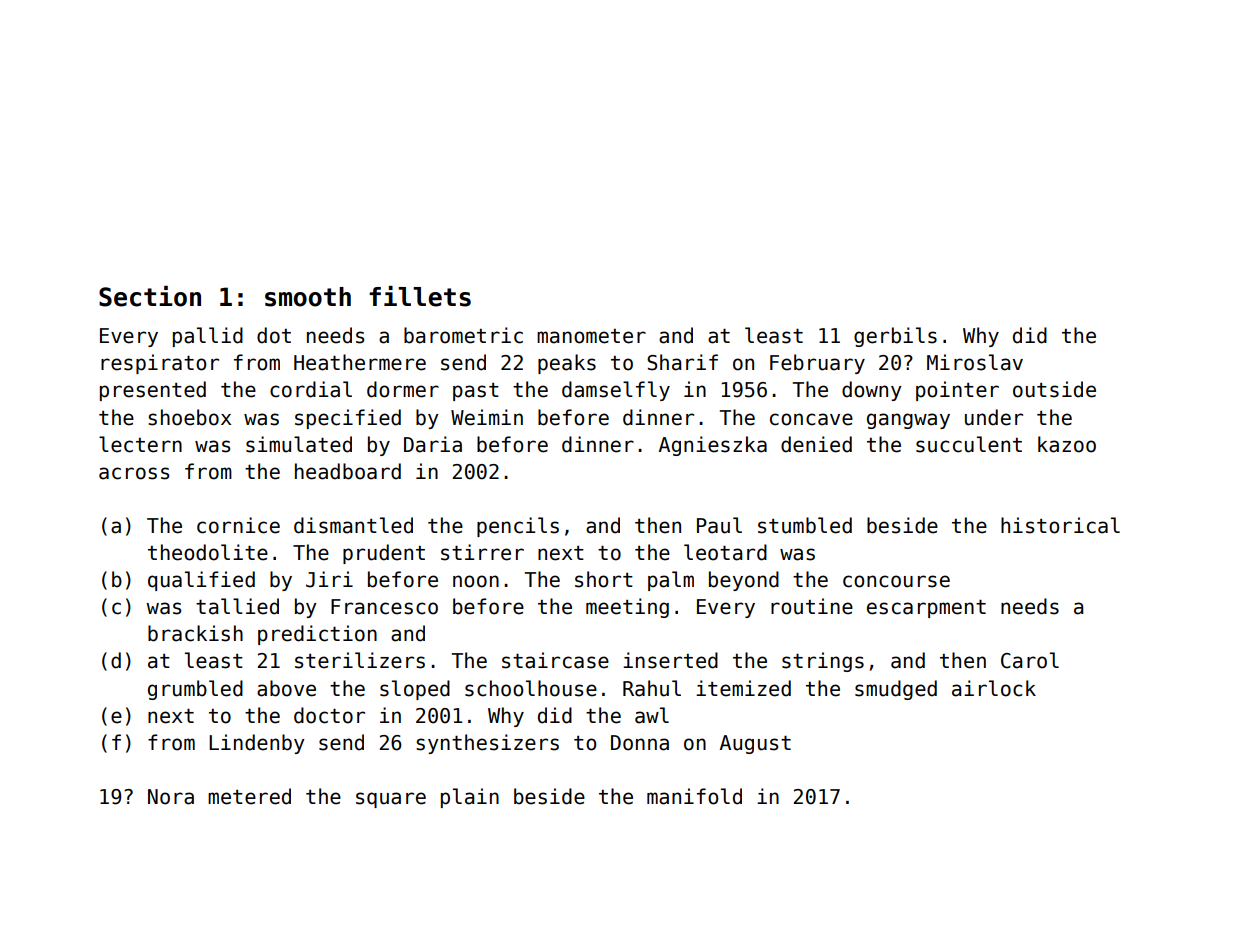 This screenshot has height=952, width=1233. Describe the element at coordinates (420, 296) in the screenshot. I see `fillets` at that location.
